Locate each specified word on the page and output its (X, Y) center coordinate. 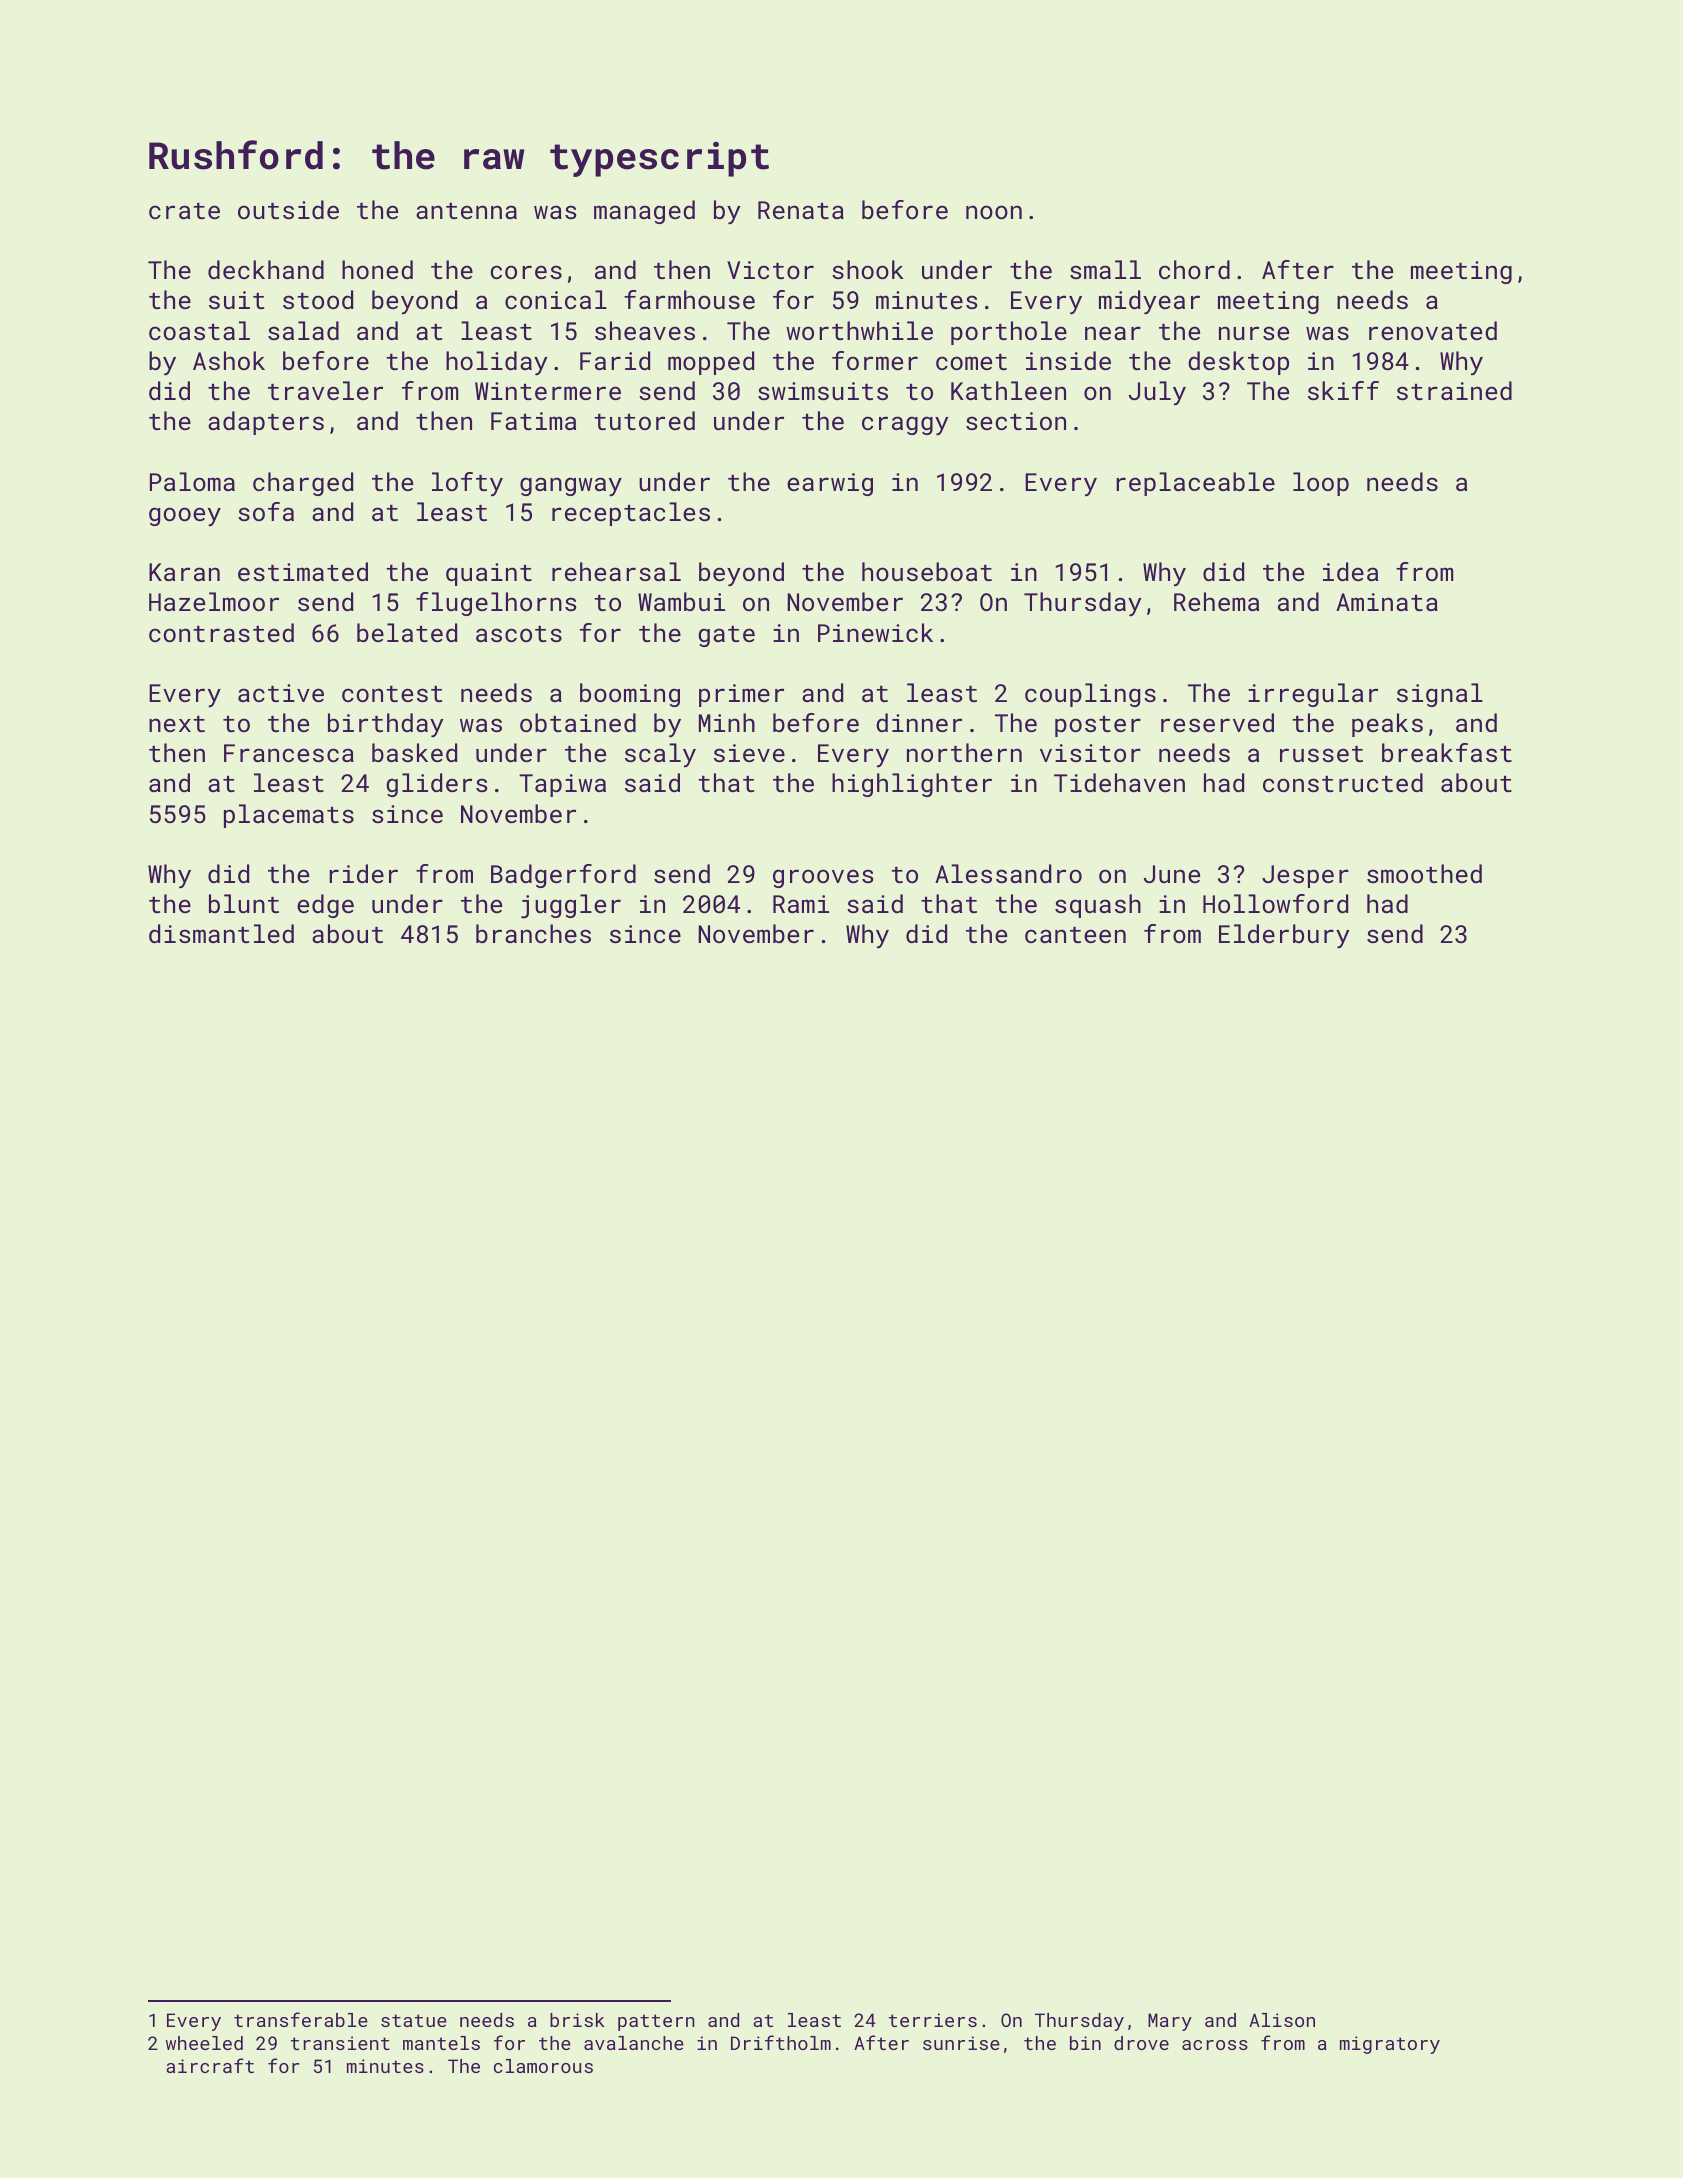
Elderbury (1284, 936)
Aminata (1387, 602)
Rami (801, 904)
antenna (466, 211)
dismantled (221, 933)
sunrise (961, 2043)
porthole (1009, 333)
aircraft (210, 2065)
